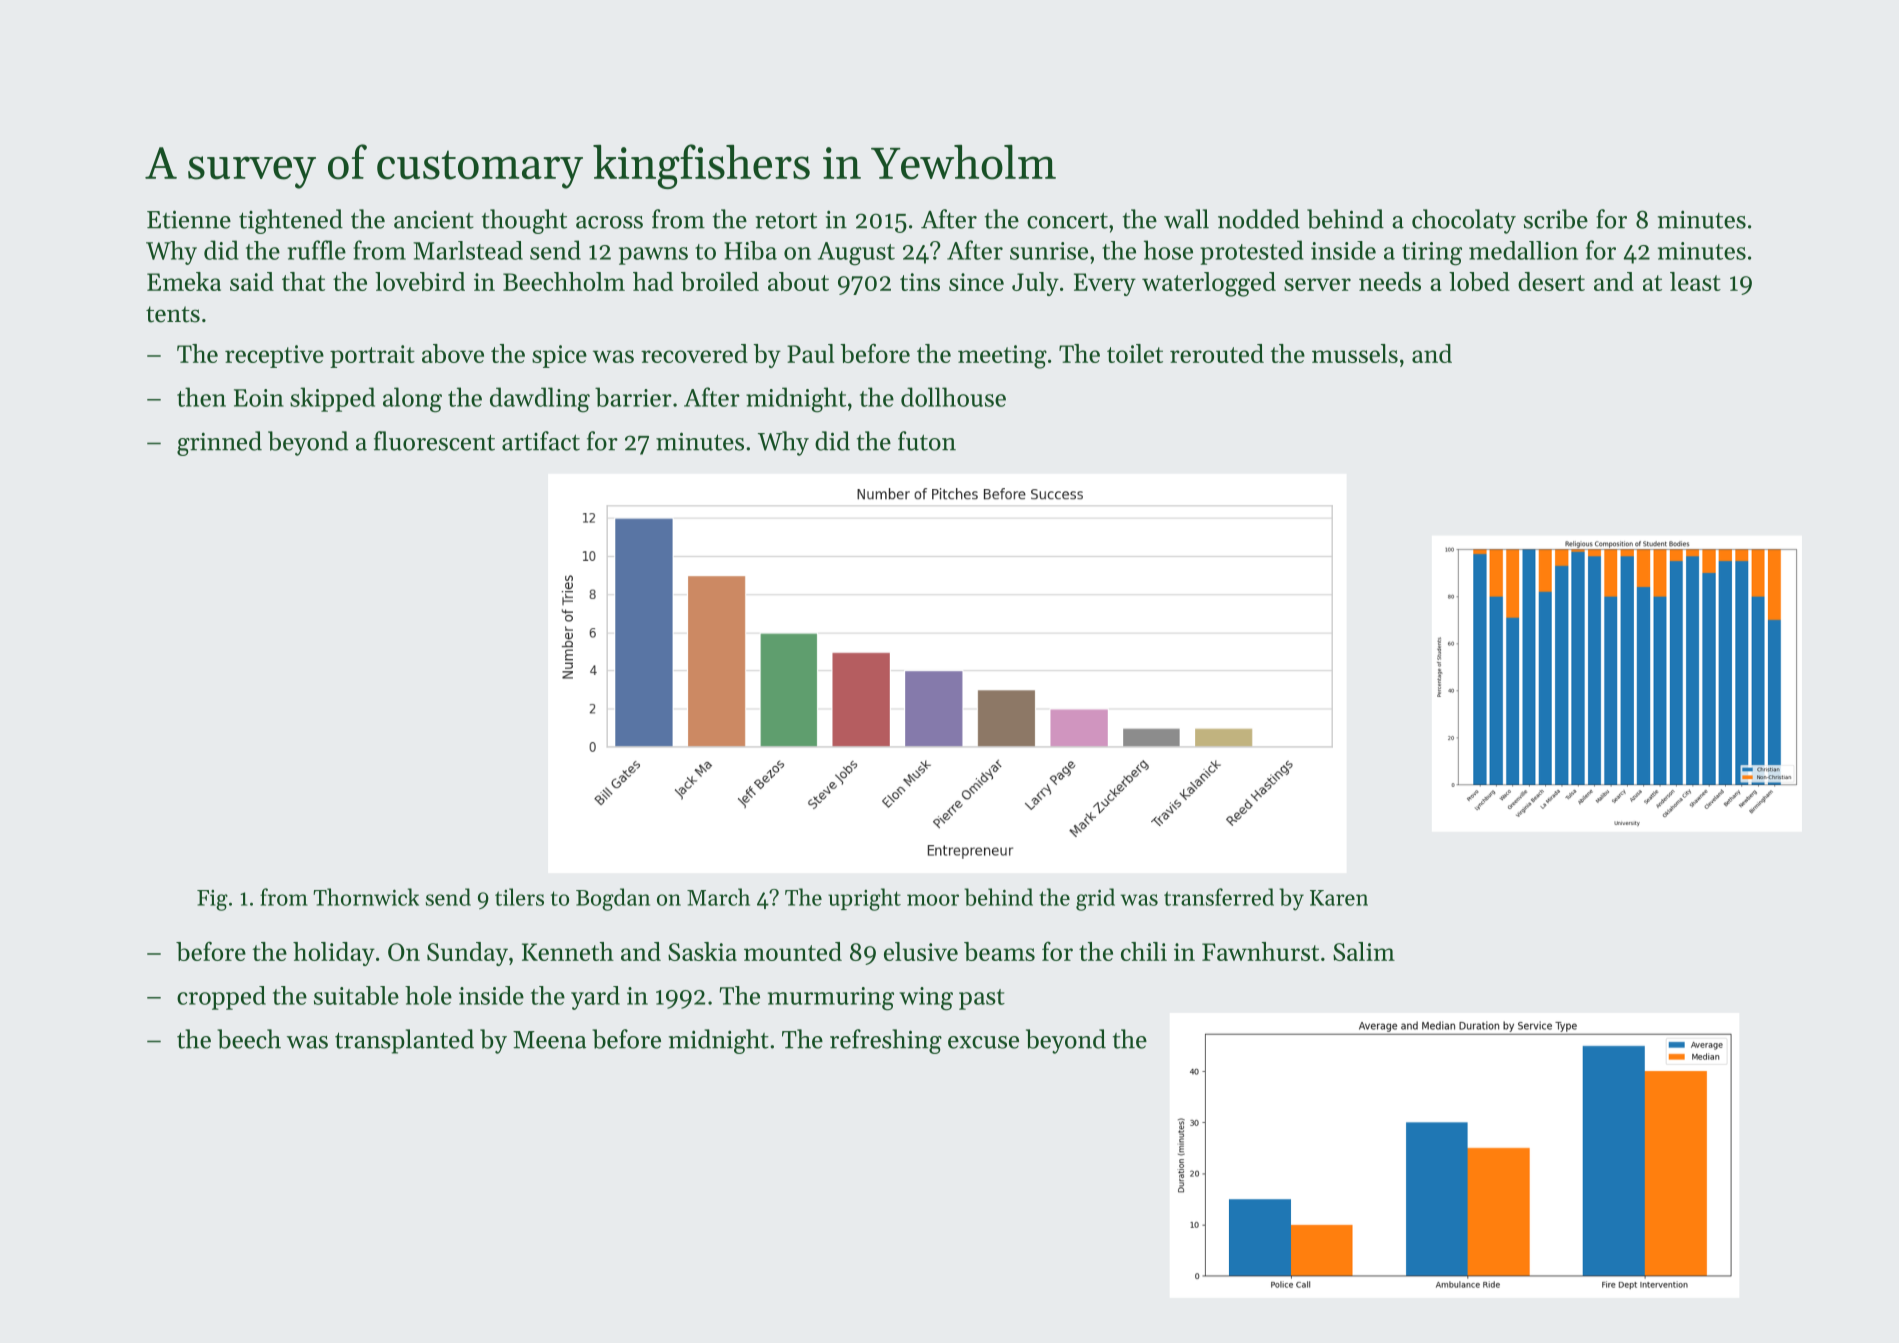 This screenshot has height=1343, width=1899. I want to click on concert, so click(1067, 220).
